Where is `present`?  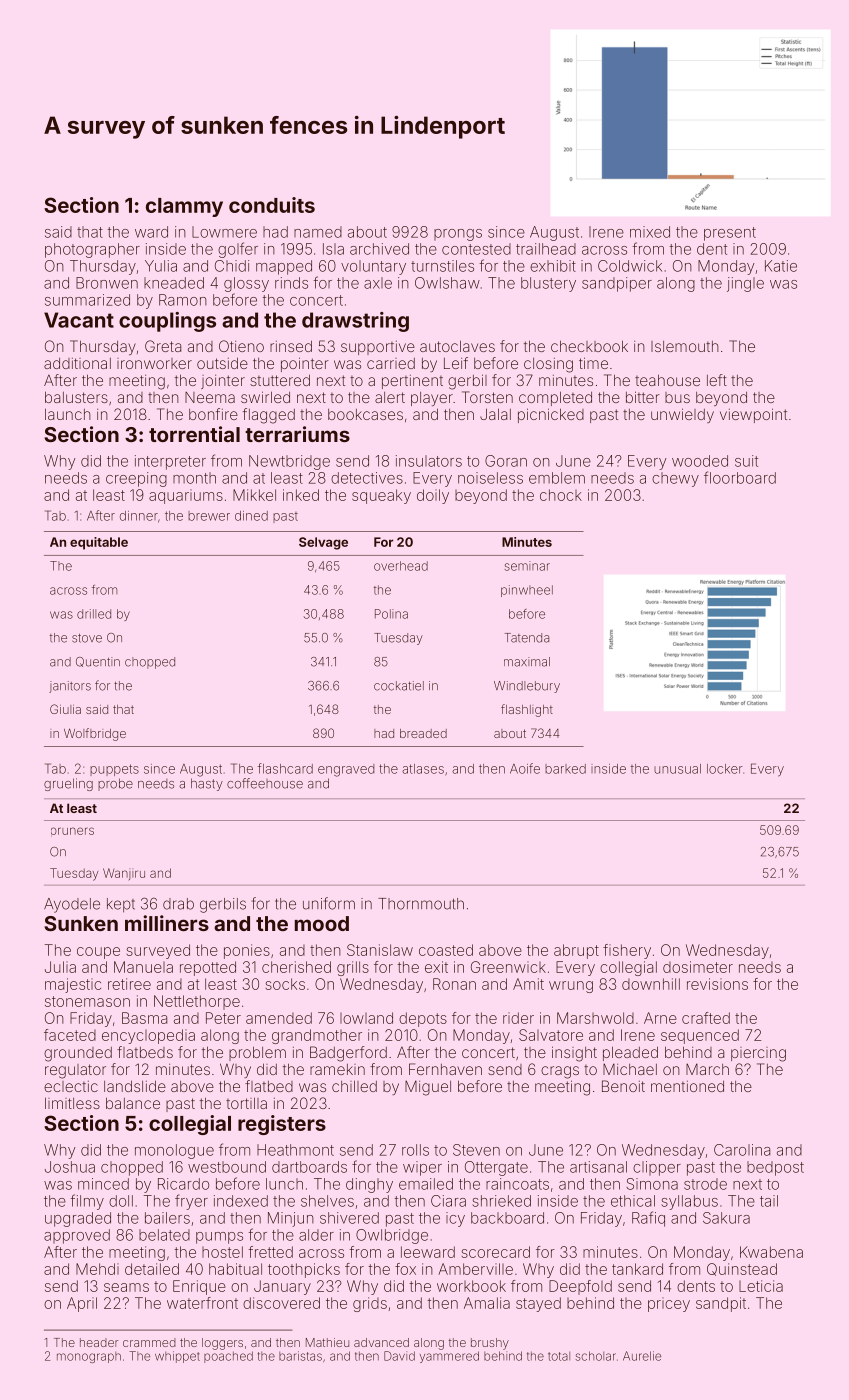
present is located at coordinates (730, 234).
